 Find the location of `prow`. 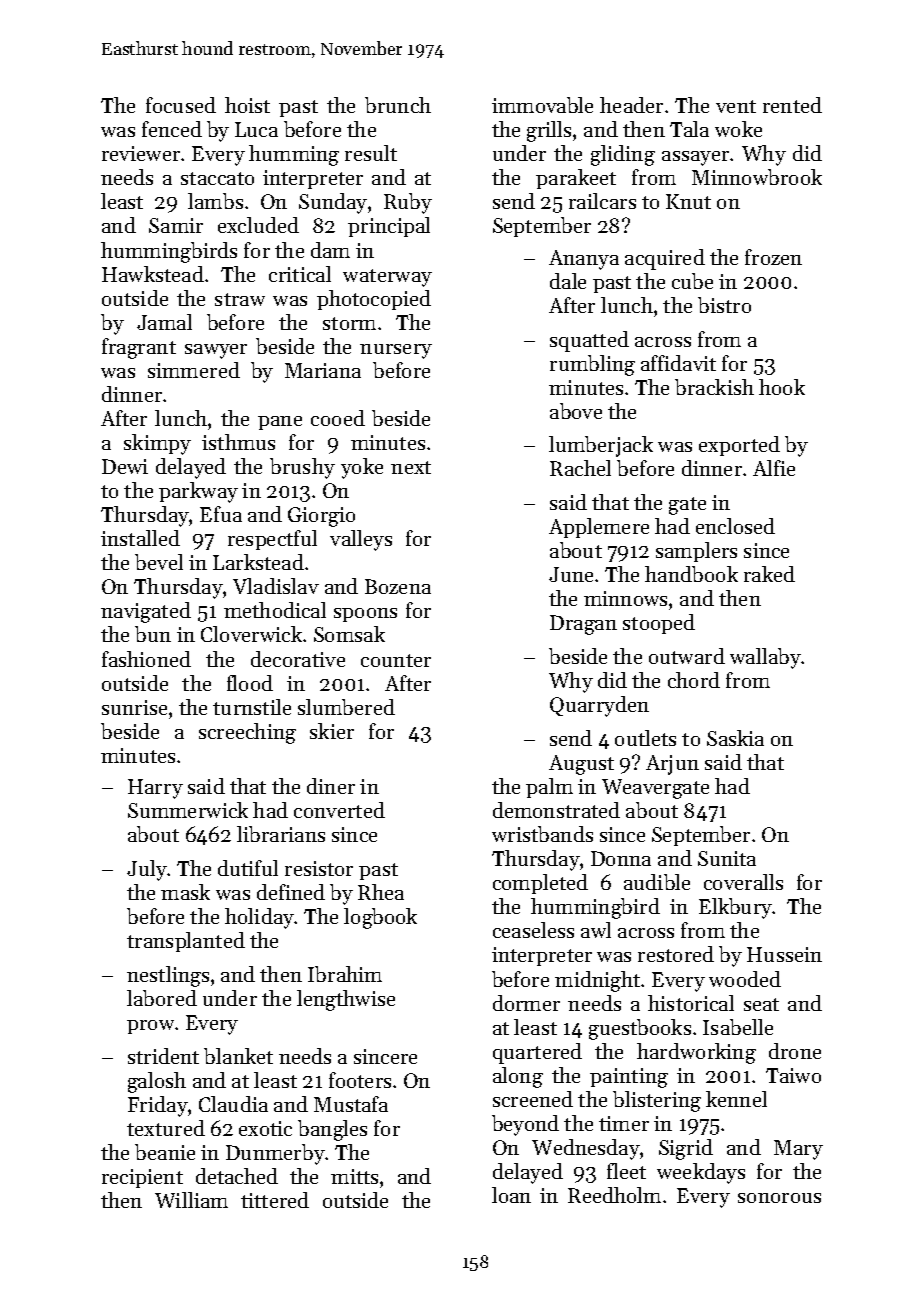

prow is located at coordinates (150, 1027).
